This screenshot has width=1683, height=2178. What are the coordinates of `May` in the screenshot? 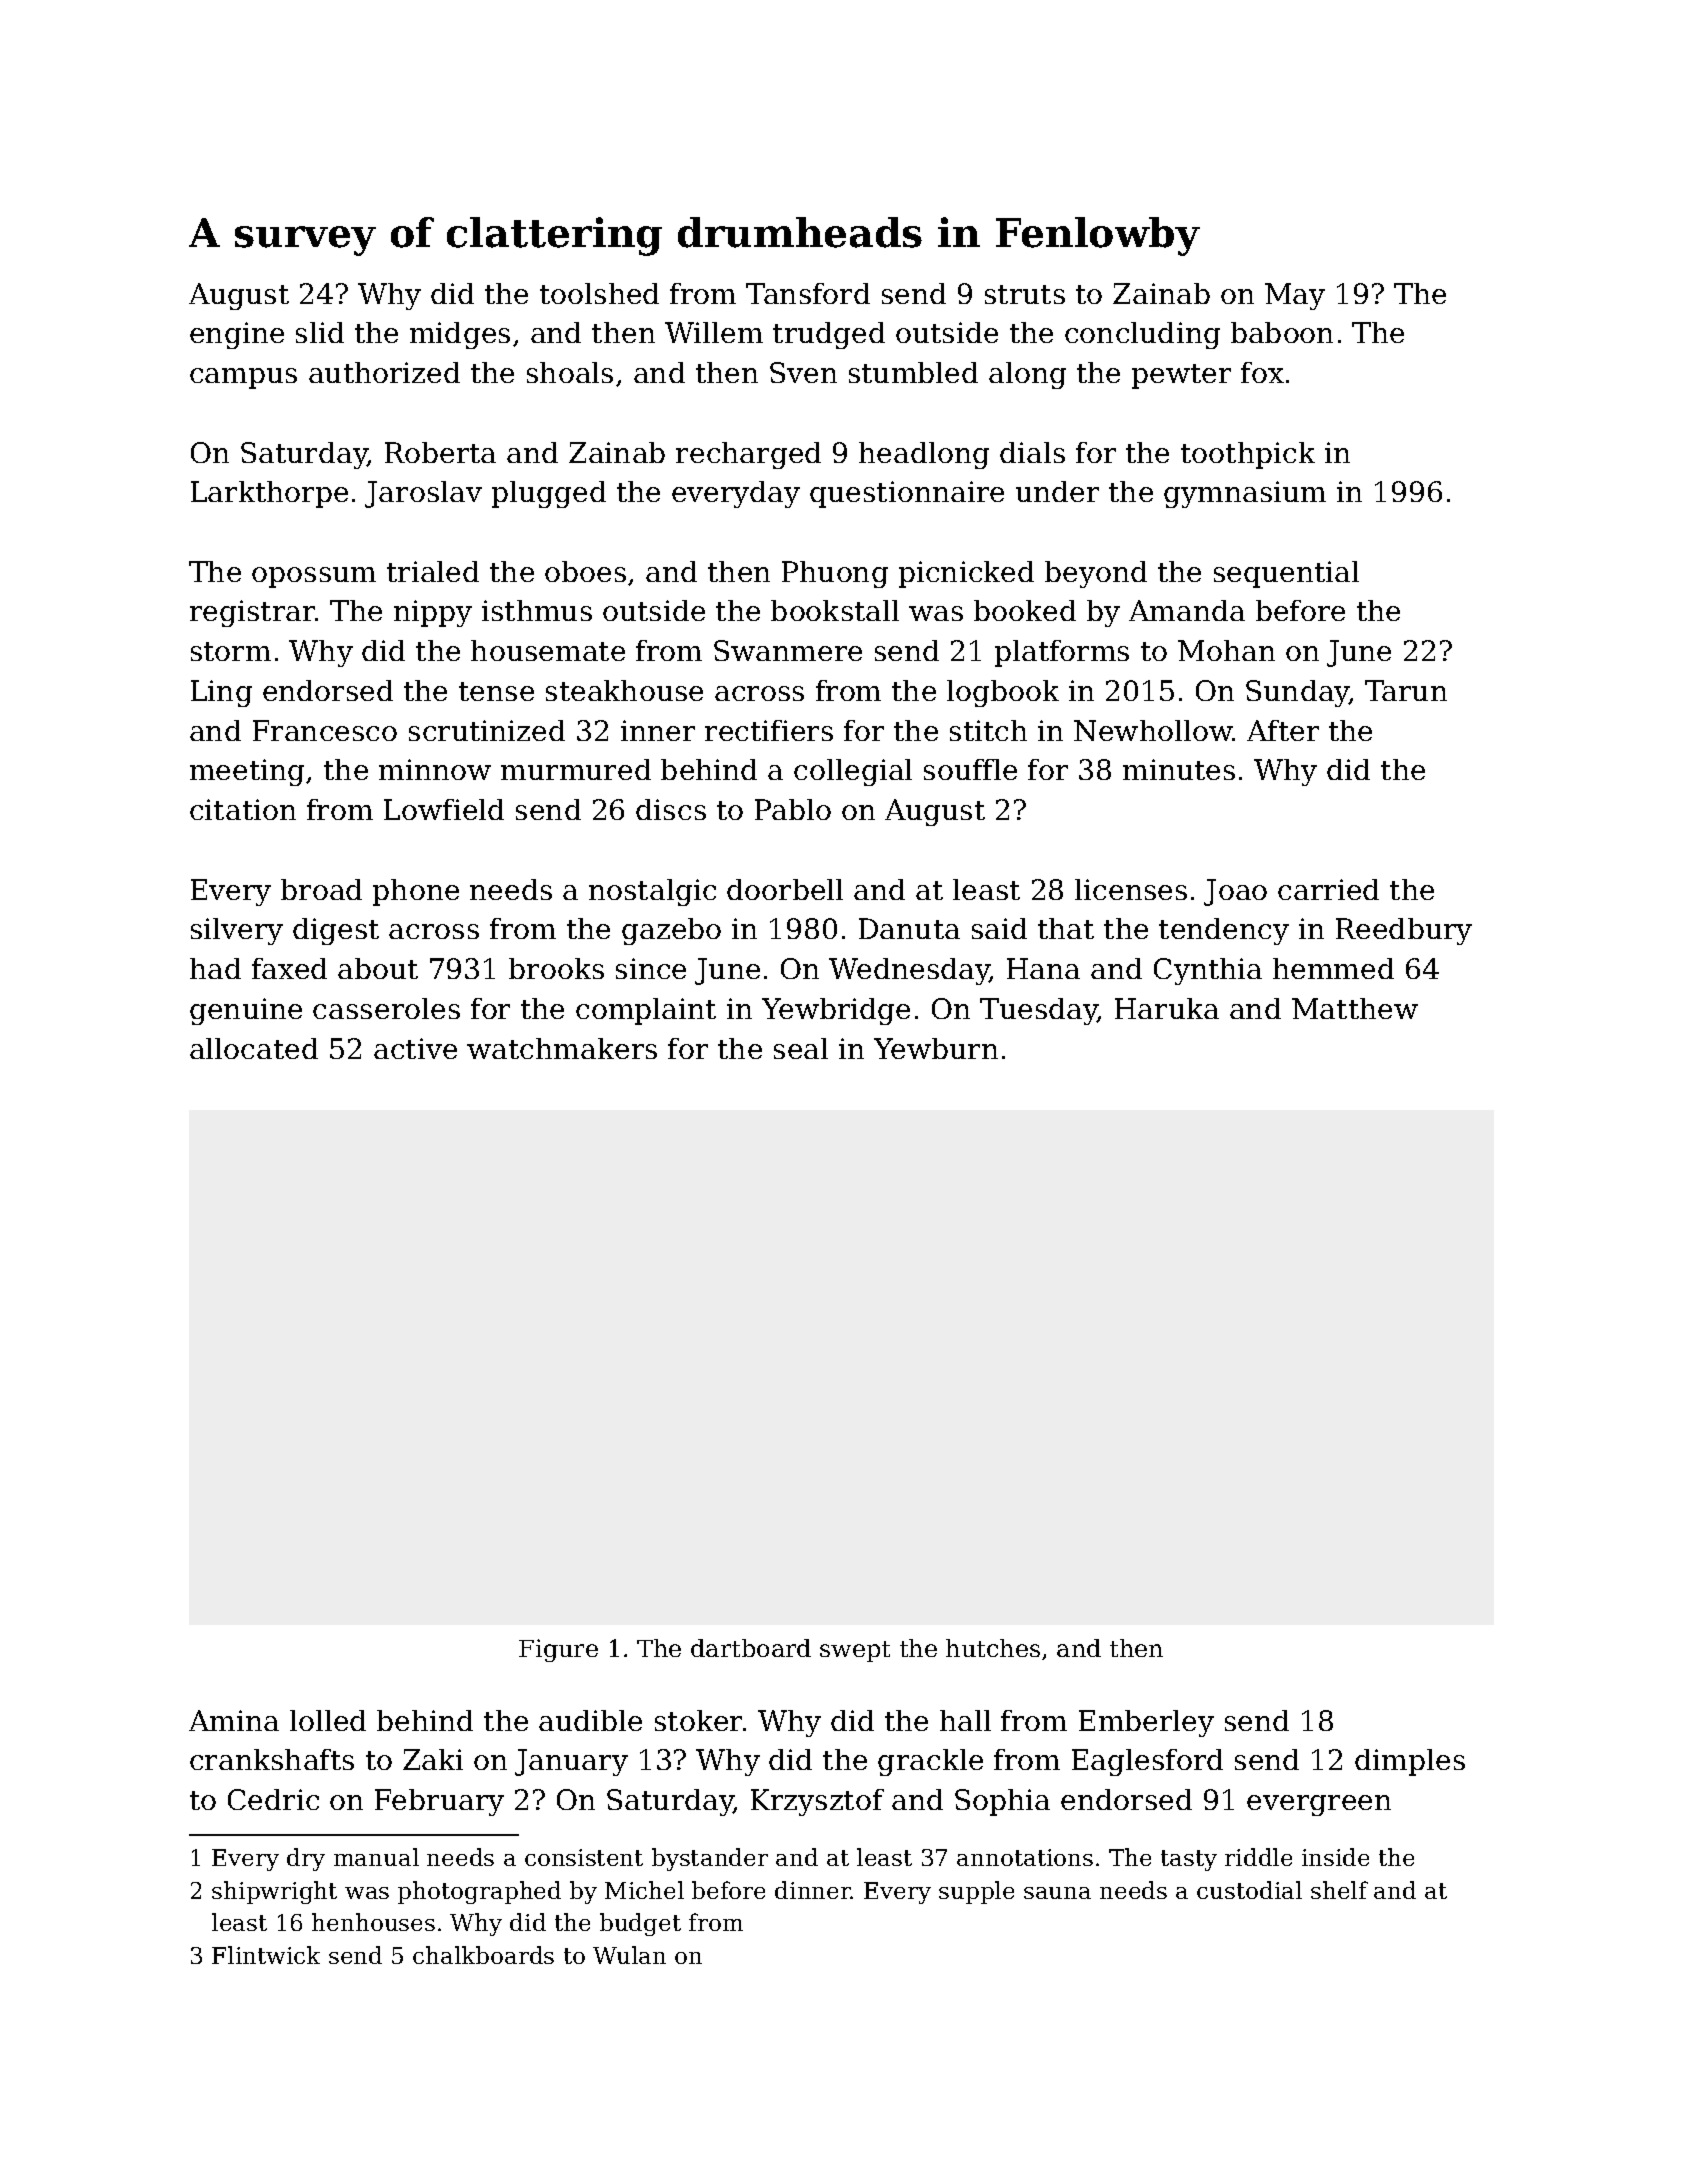 It's located at (1295, 296).
